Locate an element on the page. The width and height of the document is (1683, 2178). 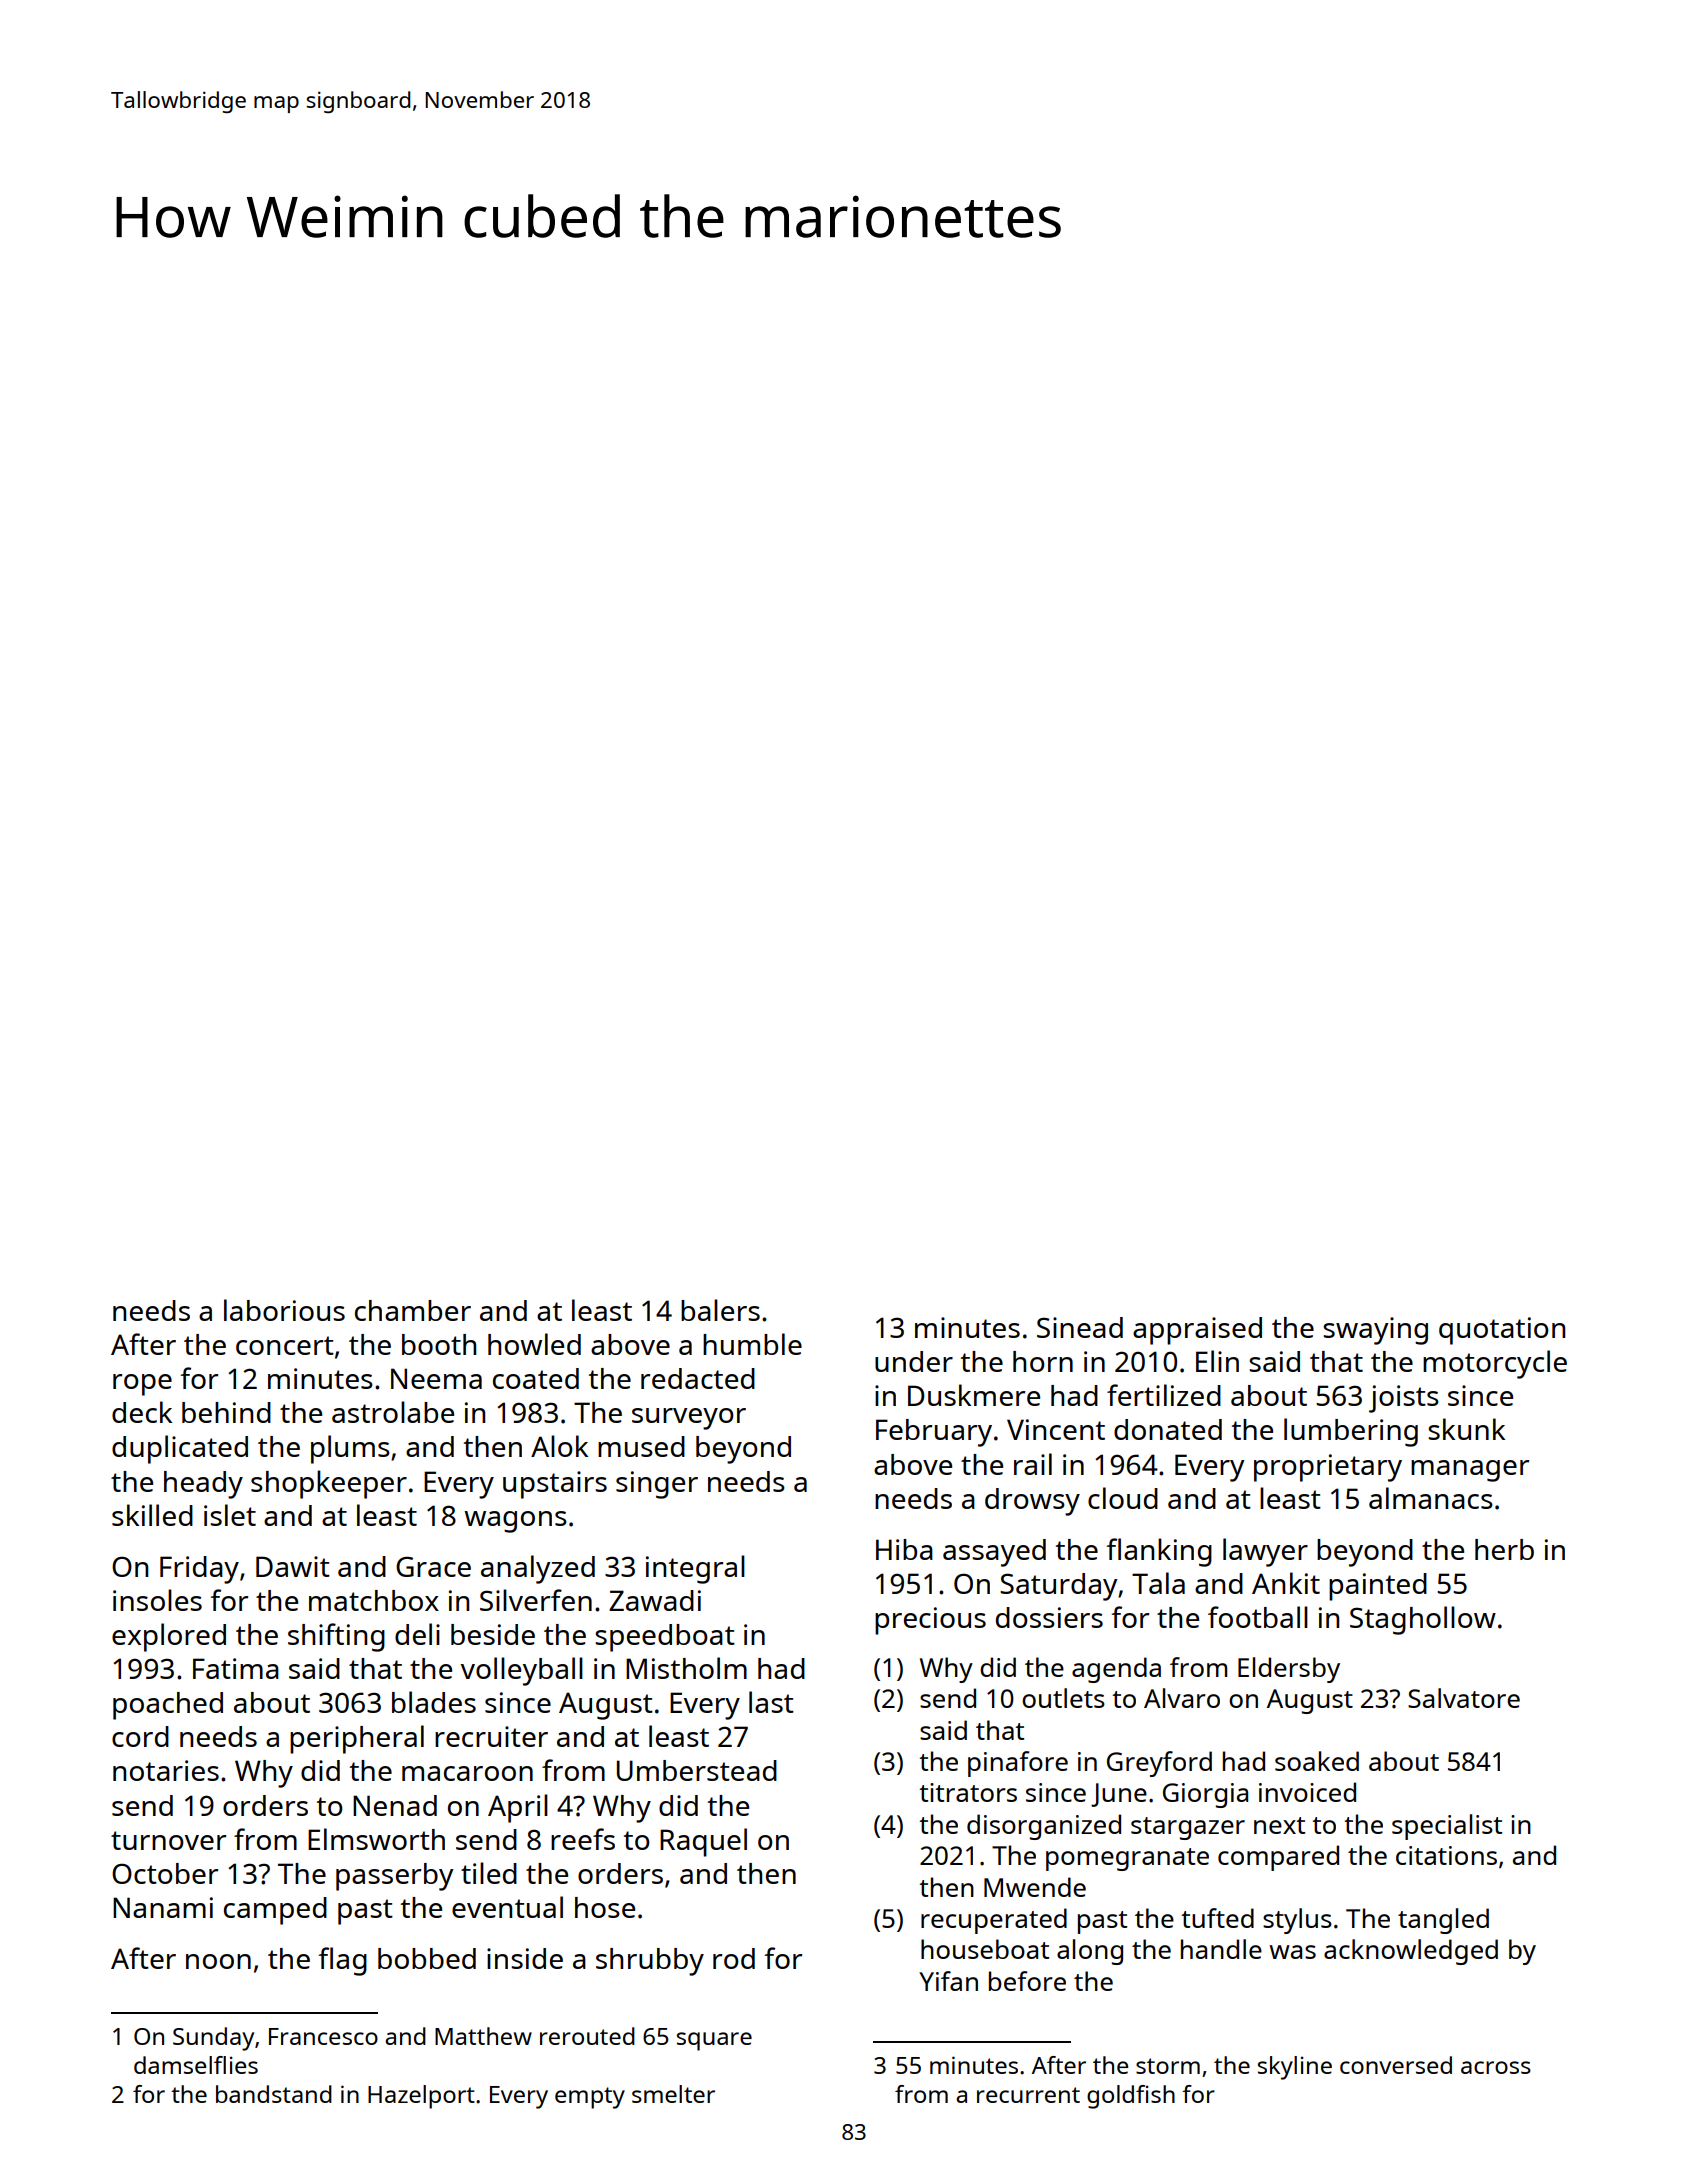
swaying is located at coordinates (1375, 1331).
